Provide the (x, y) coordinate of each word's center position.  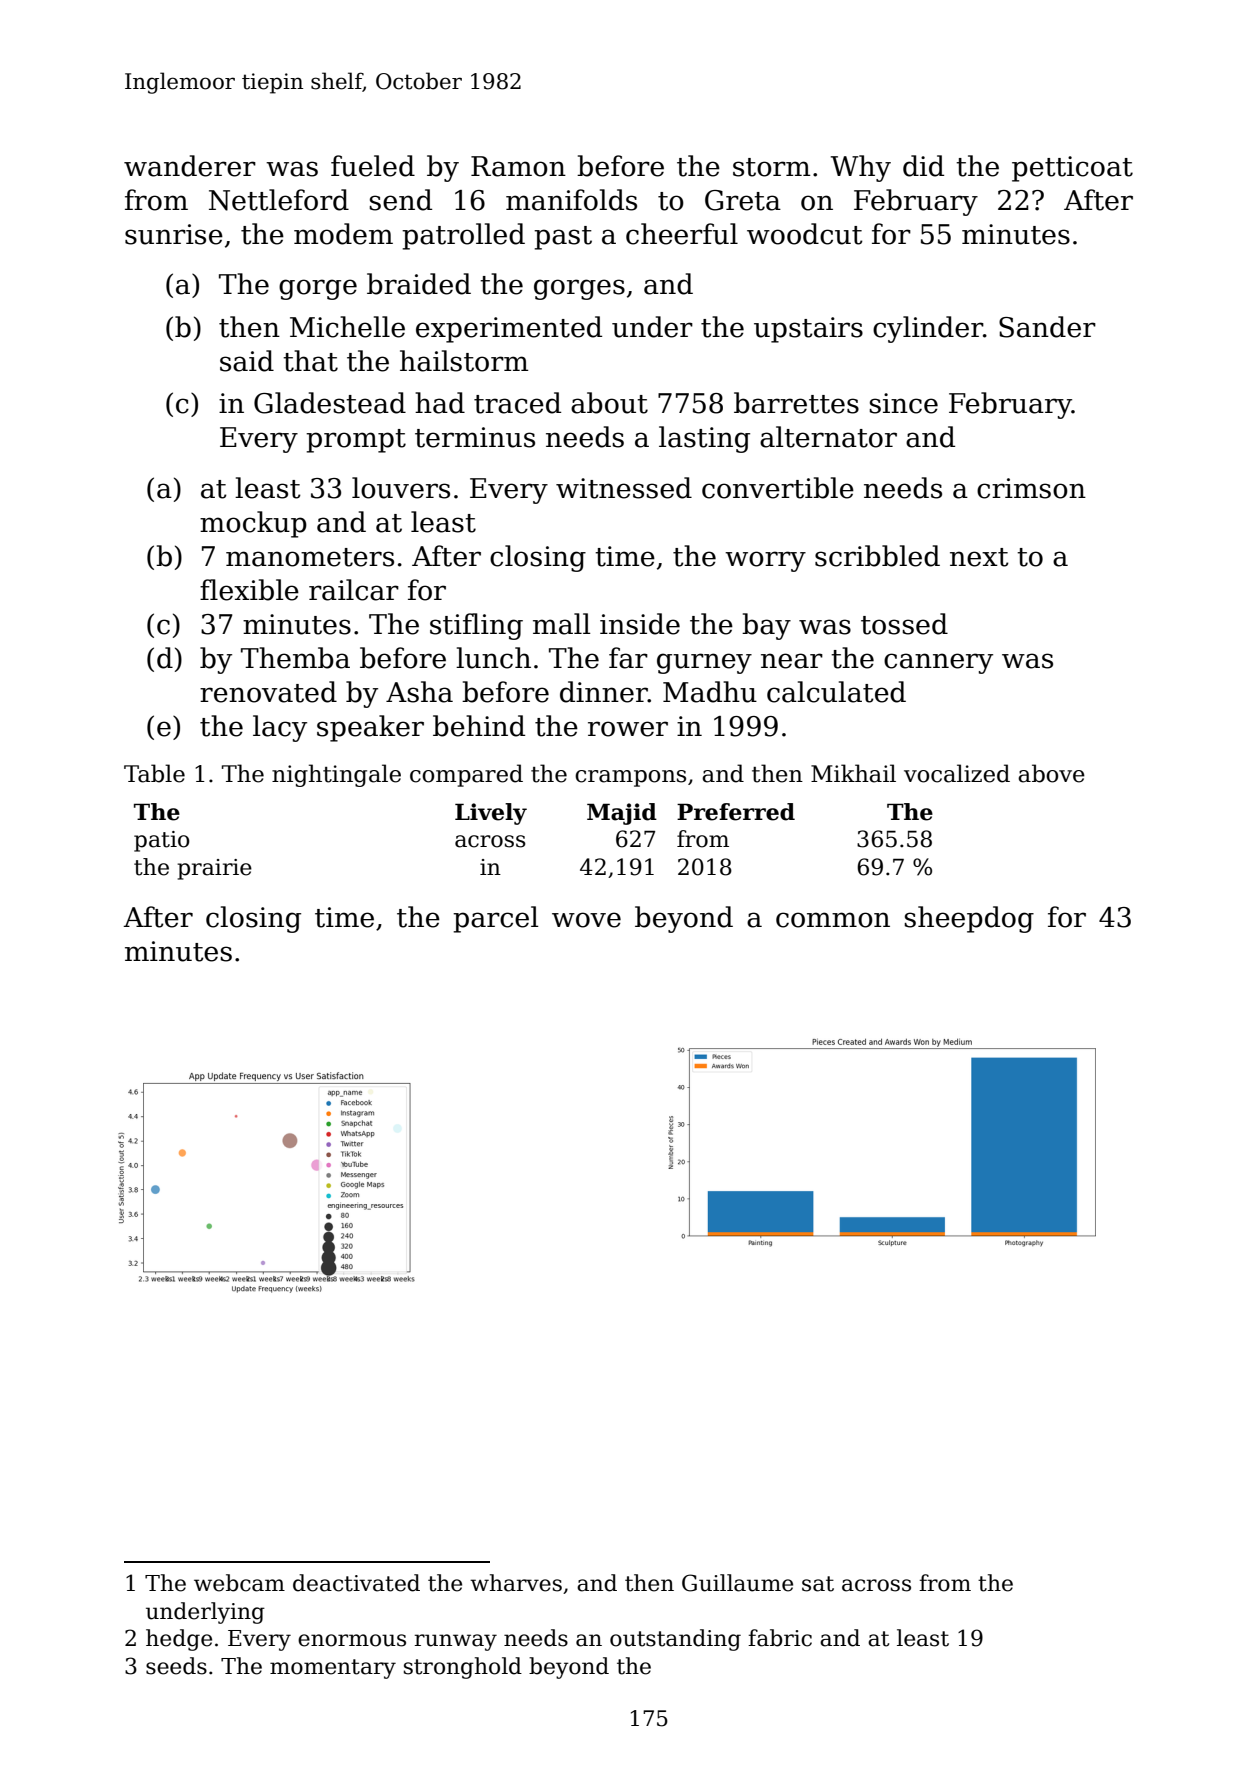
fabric (780, 1638)
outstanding (675, 1640)
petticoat (1072, 169)
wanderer (190, 166)
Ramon (518, 166)
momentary (333, 1669)
